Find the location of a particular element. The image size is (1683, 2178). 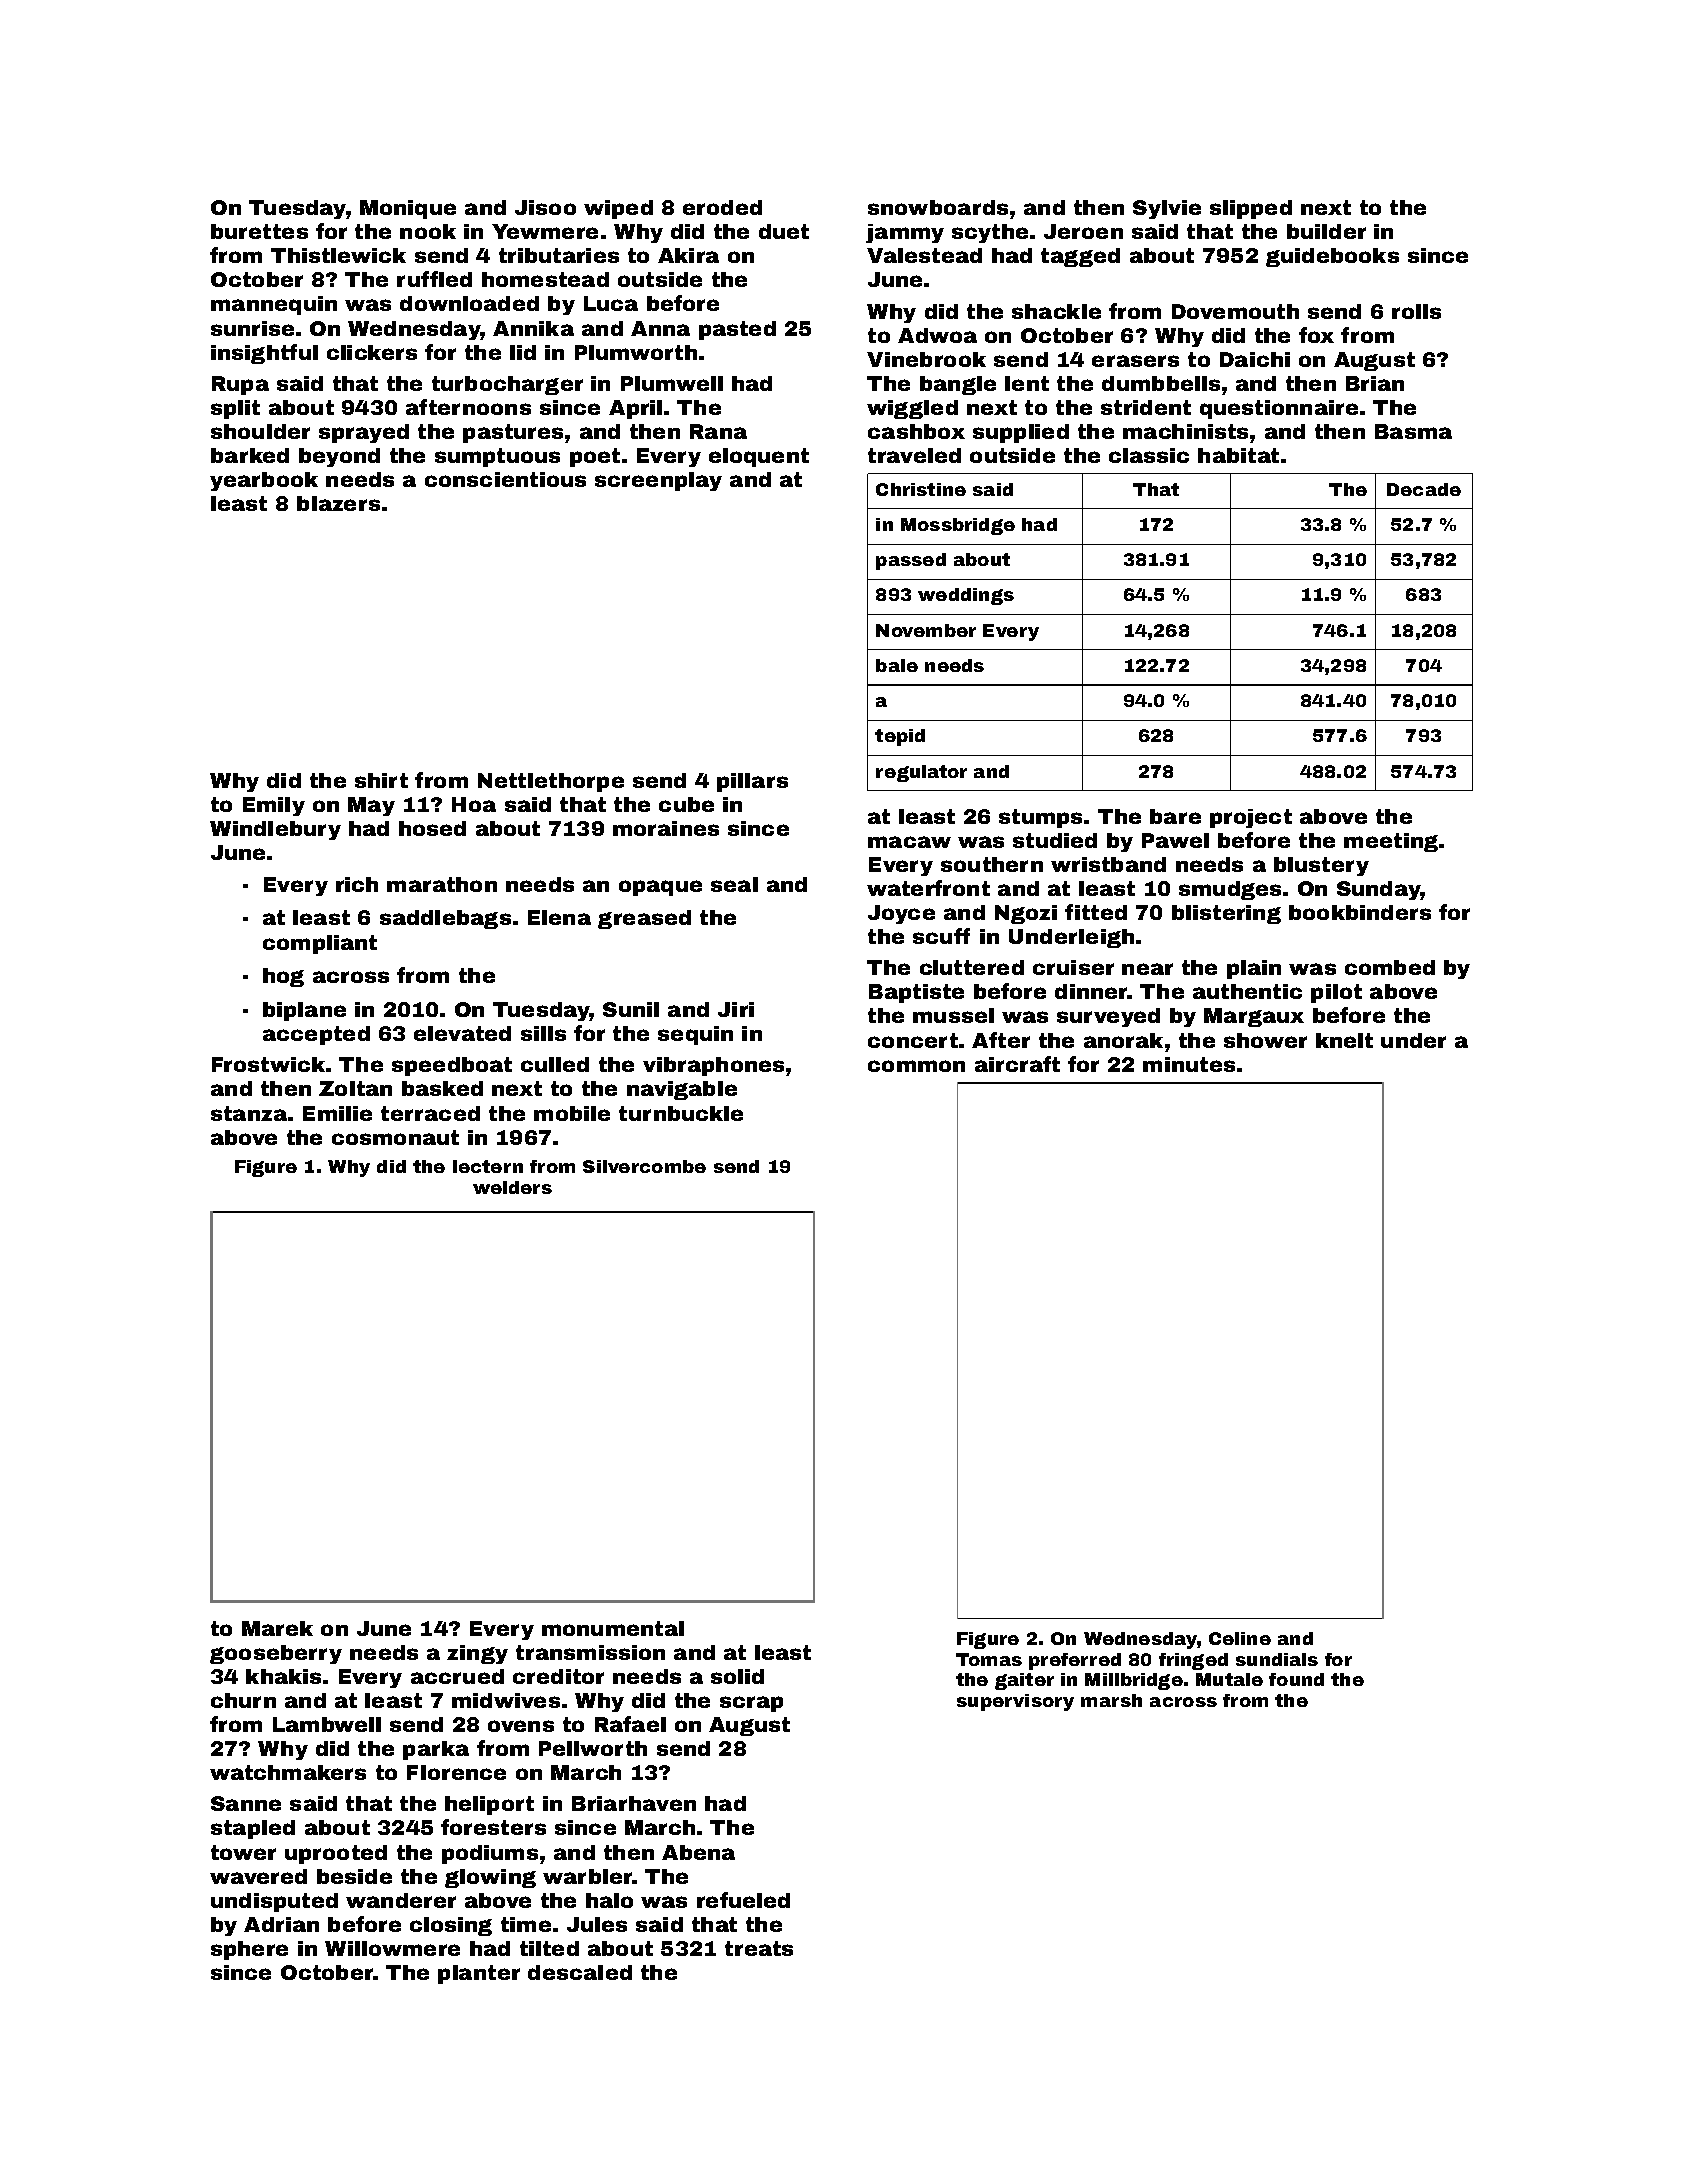

Joyce is located at coordinates (901, 914).
